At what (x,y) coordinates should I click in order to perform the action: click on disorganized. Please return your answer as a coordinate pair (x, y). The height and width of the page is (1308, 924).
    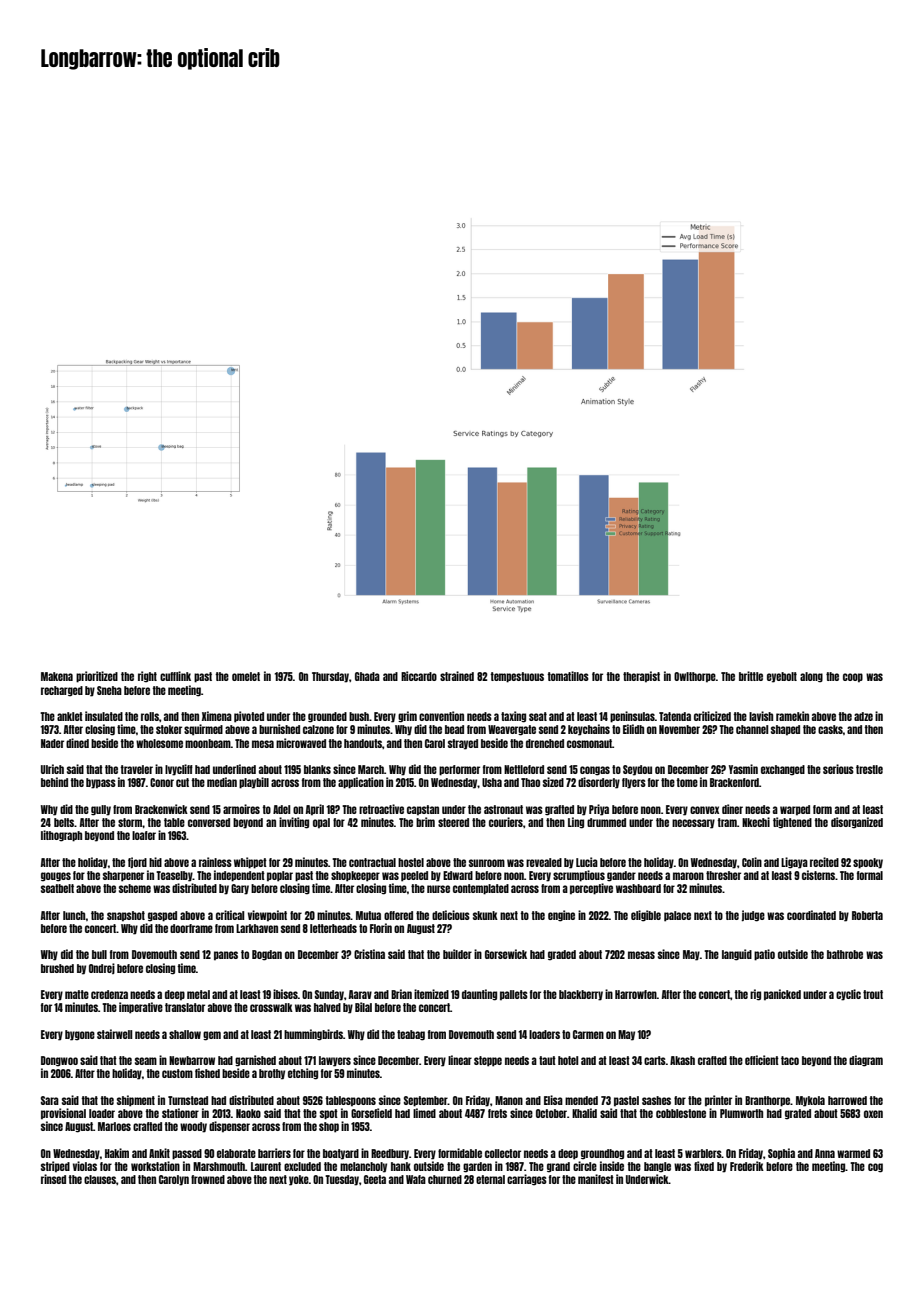
    Looking at the image, I should click on (857, 823).
